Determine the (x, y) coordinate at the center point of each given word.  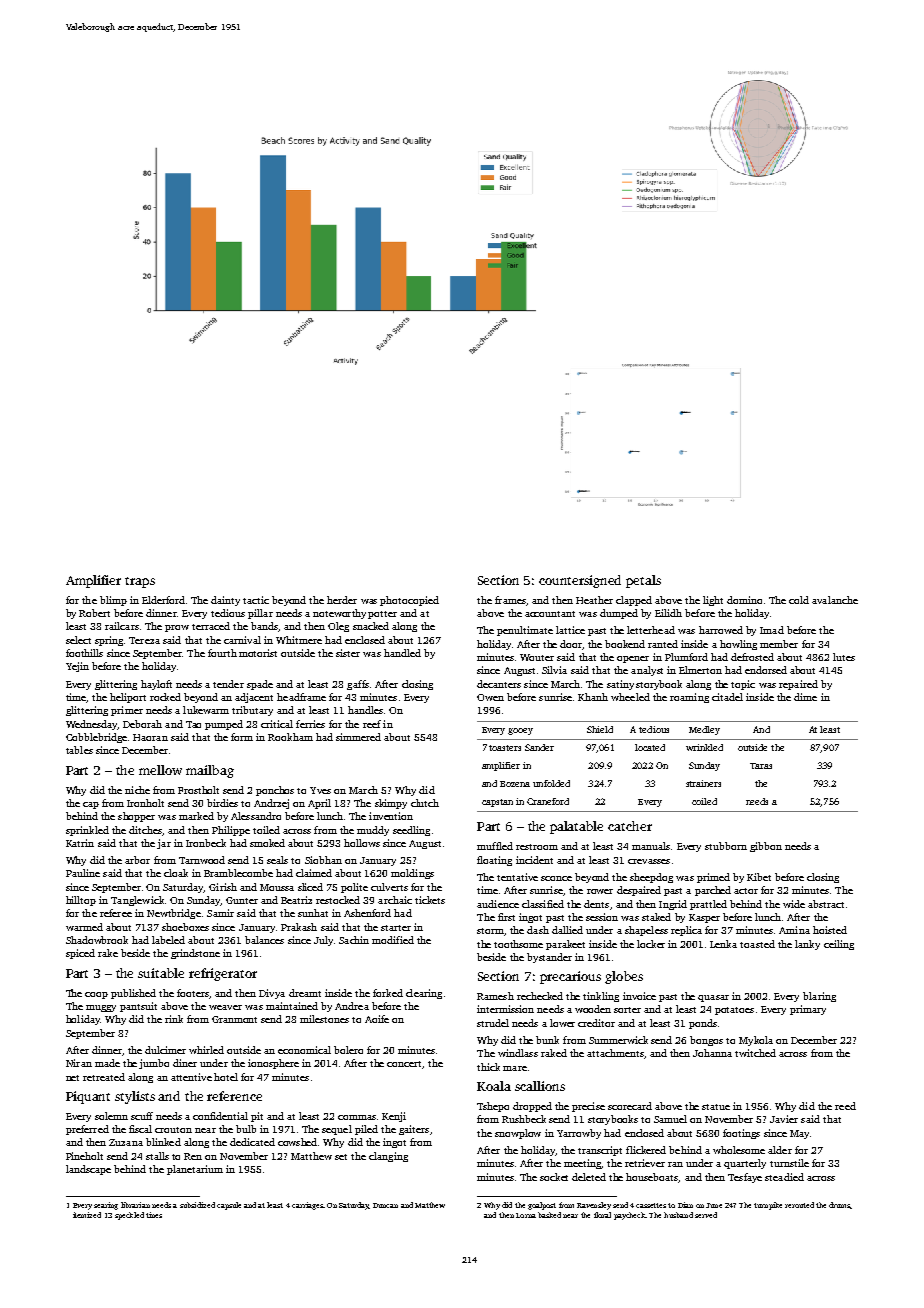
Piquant (88, 1097)
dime (805, 697)
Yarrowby (579, 1134)
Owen (490, 697)
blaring (819, 997)
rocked (165, 697)
